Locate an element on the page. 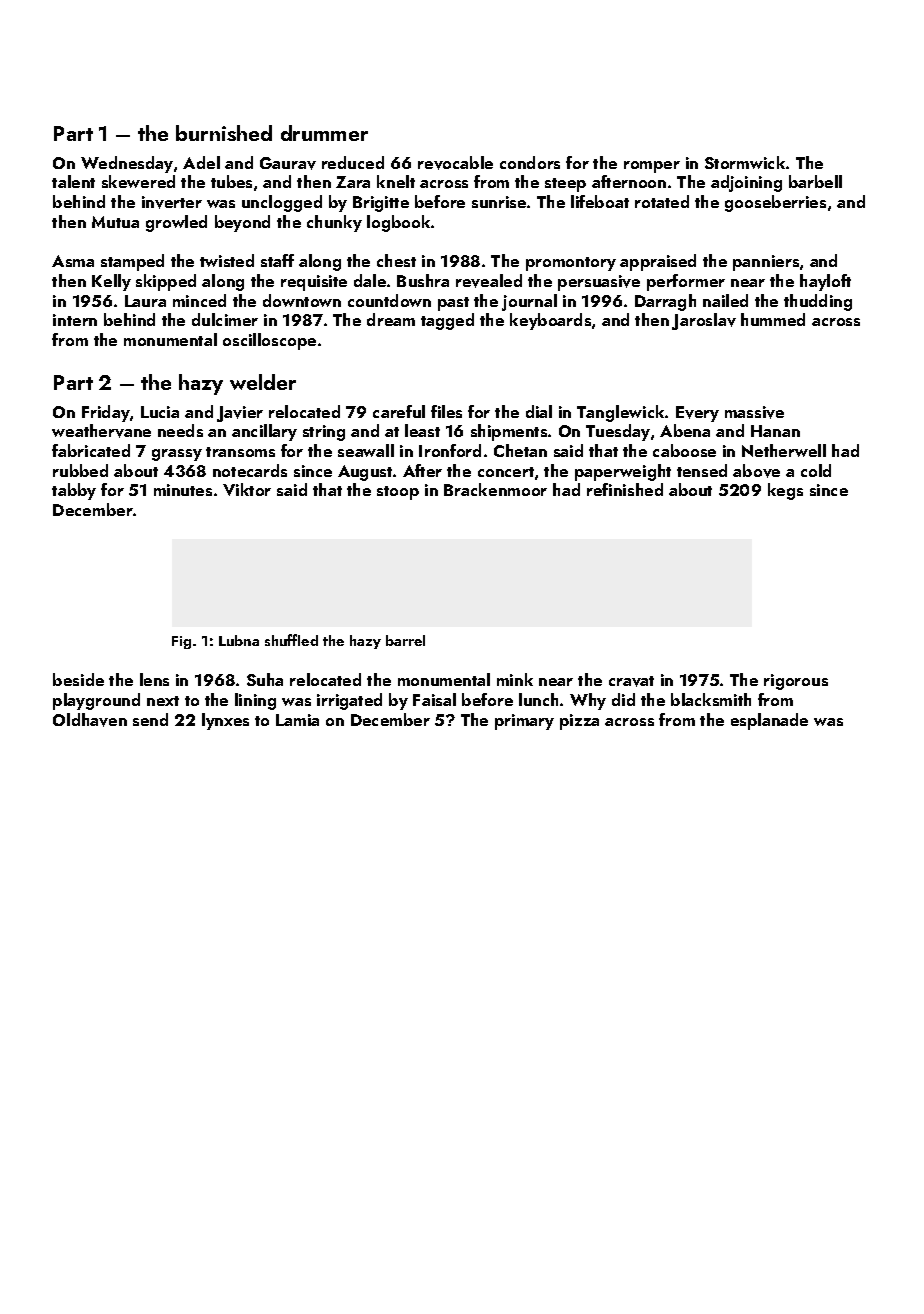  condors is located at coordinates (530, 162).
